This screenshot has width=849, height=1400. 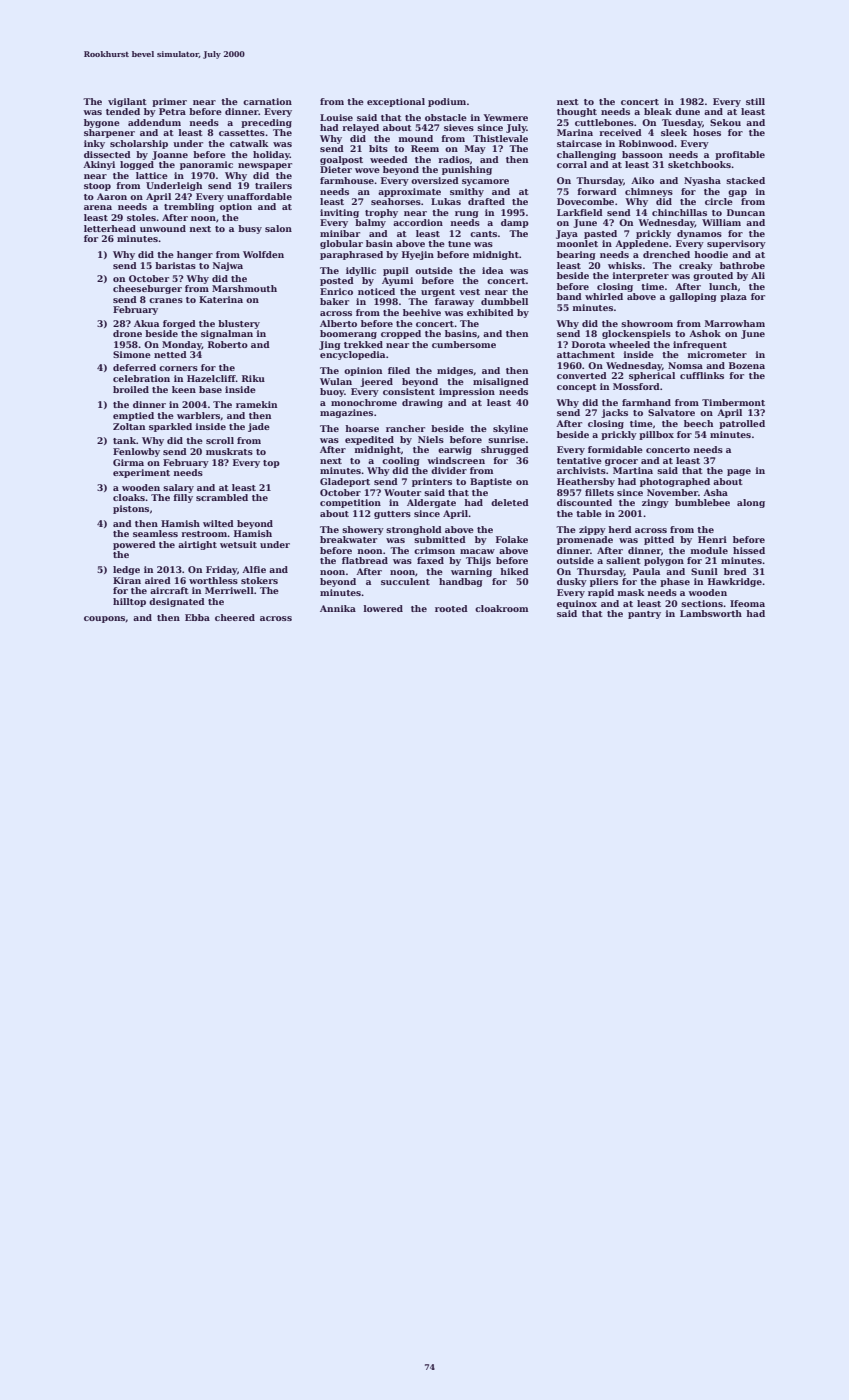 I want to click on ledge, so click(x=126, y=570).
